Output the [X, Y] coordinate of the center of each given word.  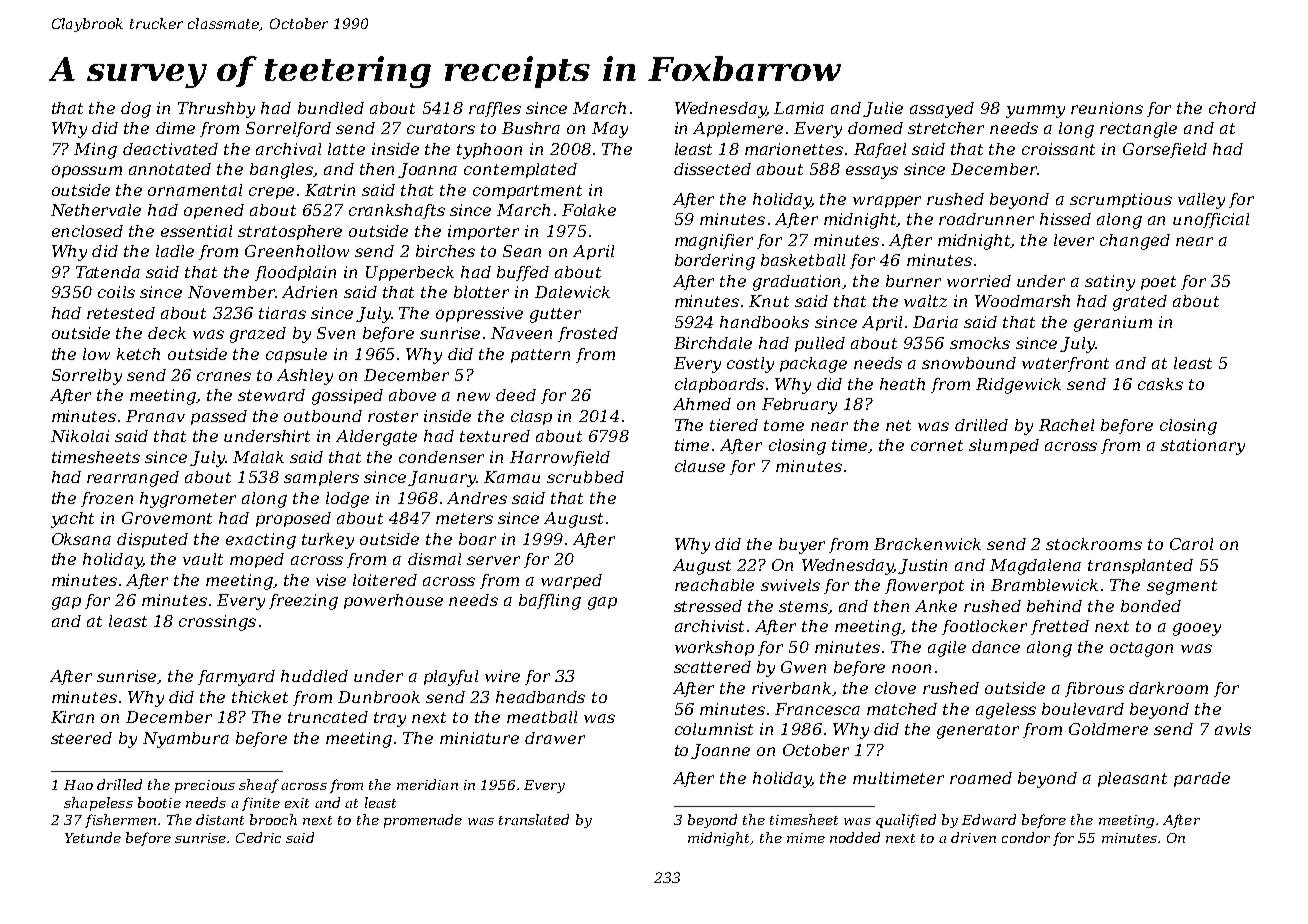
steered [81, 738]
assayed [942, 110]
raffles [495, 109]
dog [136, 110]
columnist [714, 729]
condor [1026, 837]
